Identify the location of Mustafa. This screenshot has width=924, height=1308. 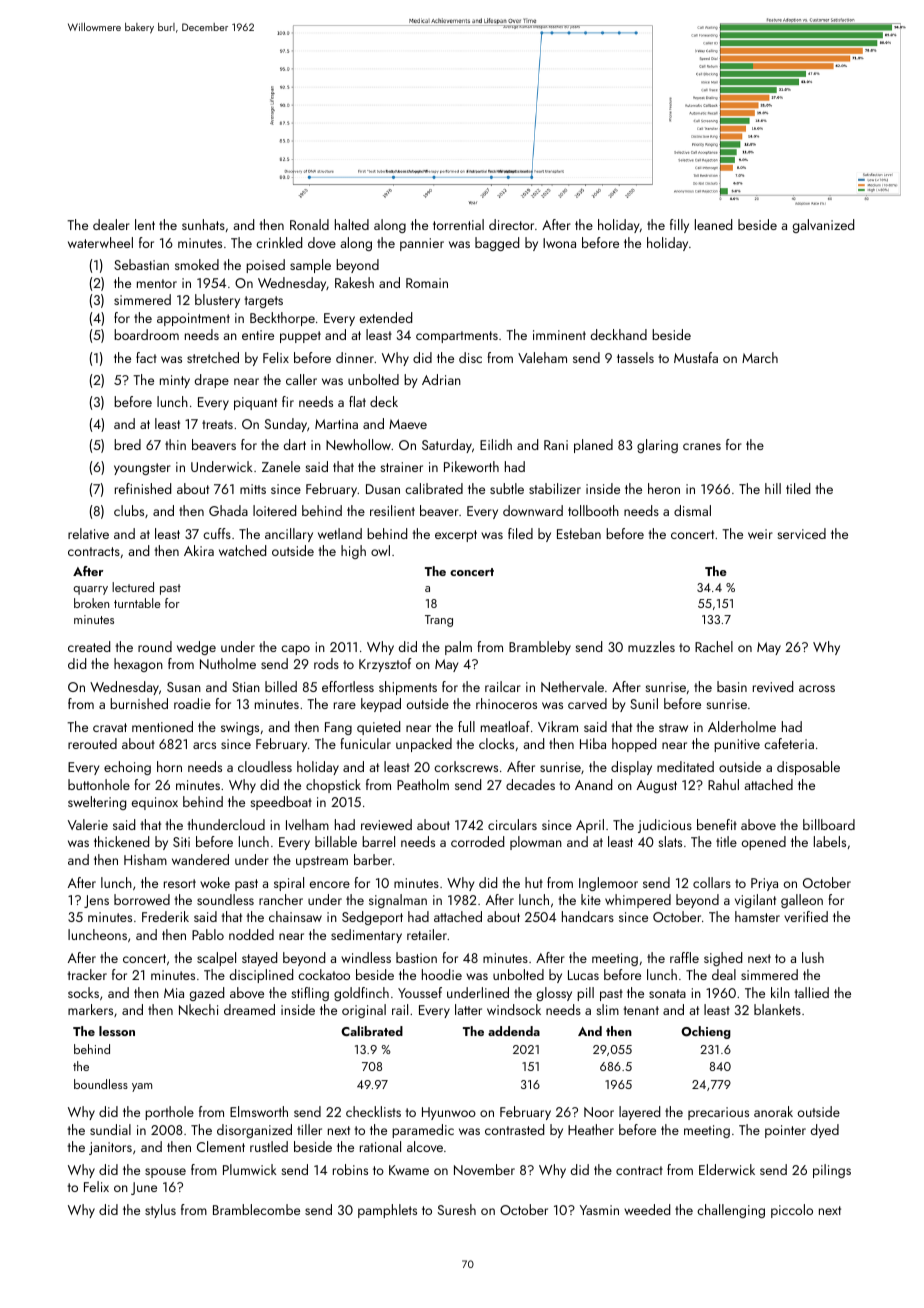
(696, 357).
